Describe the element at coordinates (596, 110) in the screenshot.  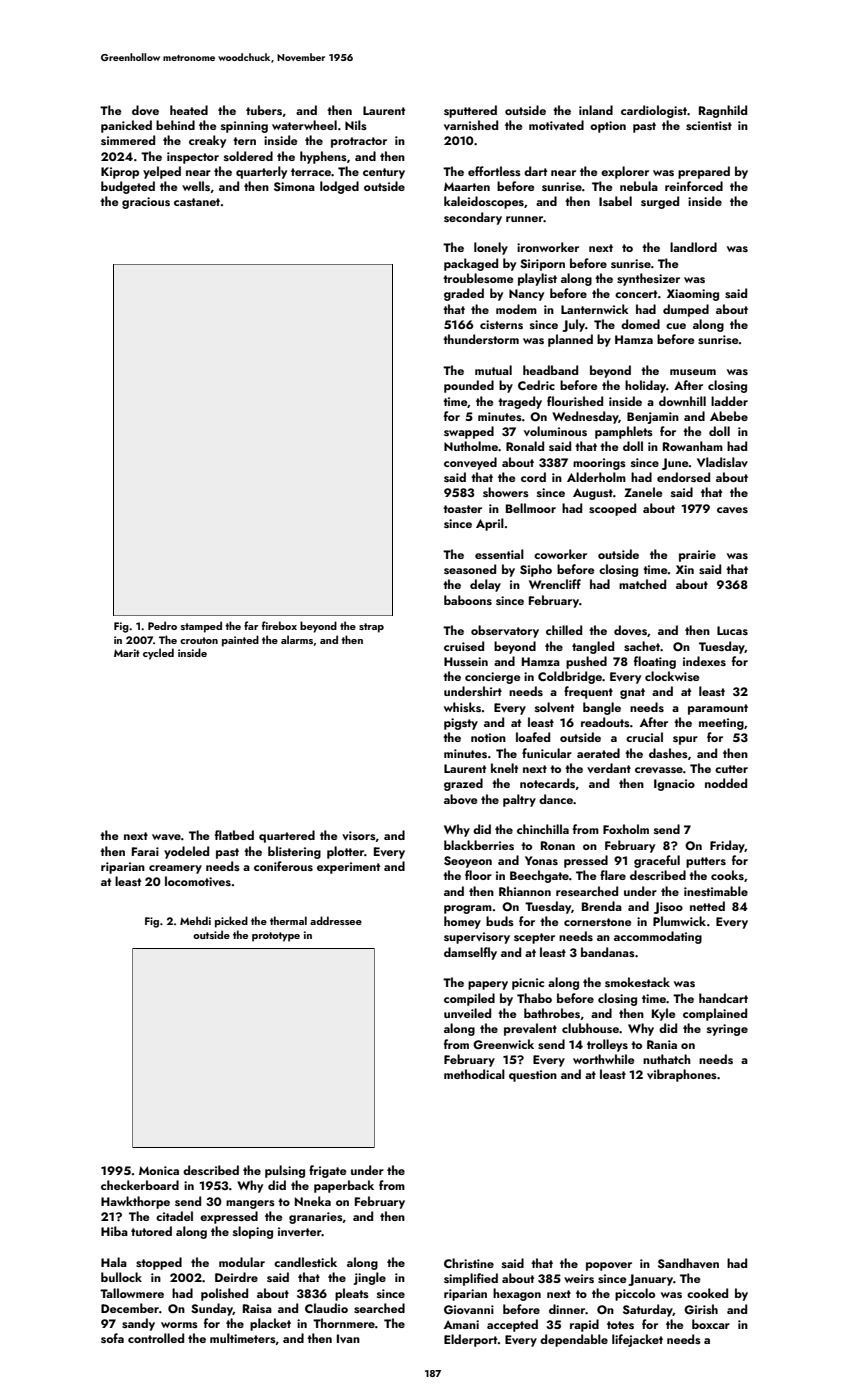
I see `inland` at that location.
